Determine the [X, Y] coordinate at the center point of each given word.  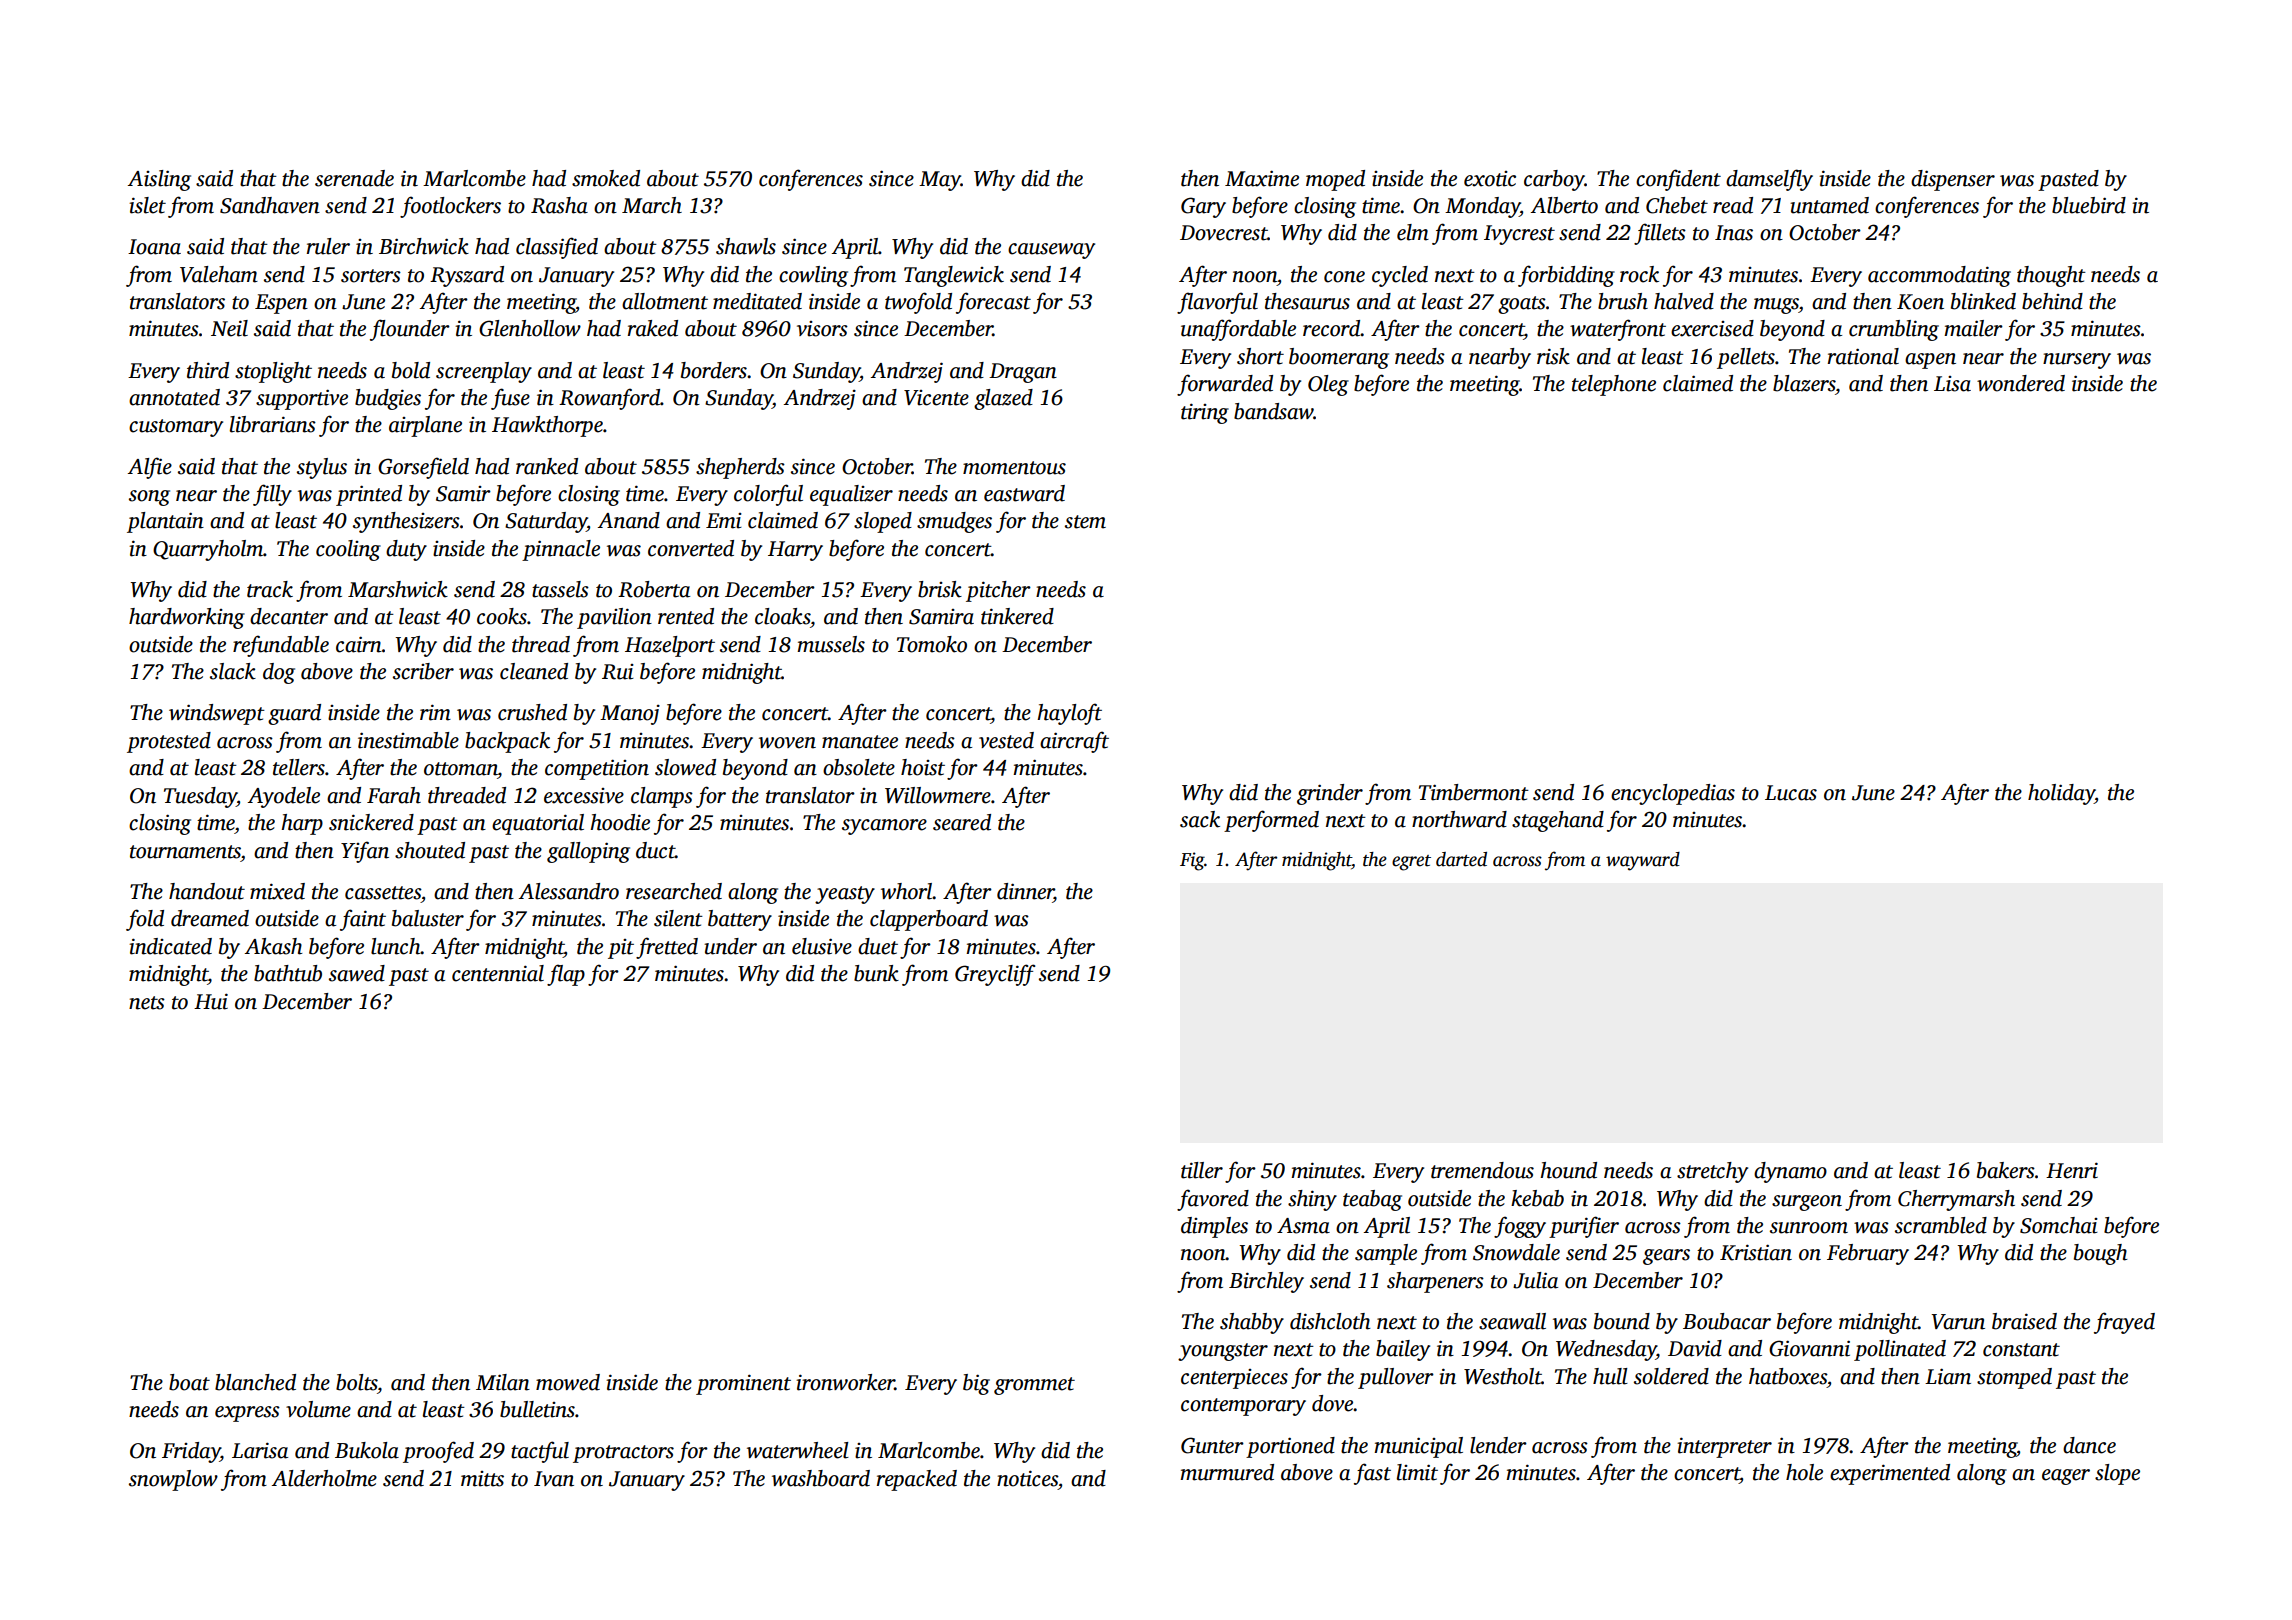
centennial [498, 973]
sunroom [1809, 1228]
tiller [1202, 1170]
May [940, 181]
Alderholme [324, 1478]
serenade [354, 178]
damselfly [1769, 180]
